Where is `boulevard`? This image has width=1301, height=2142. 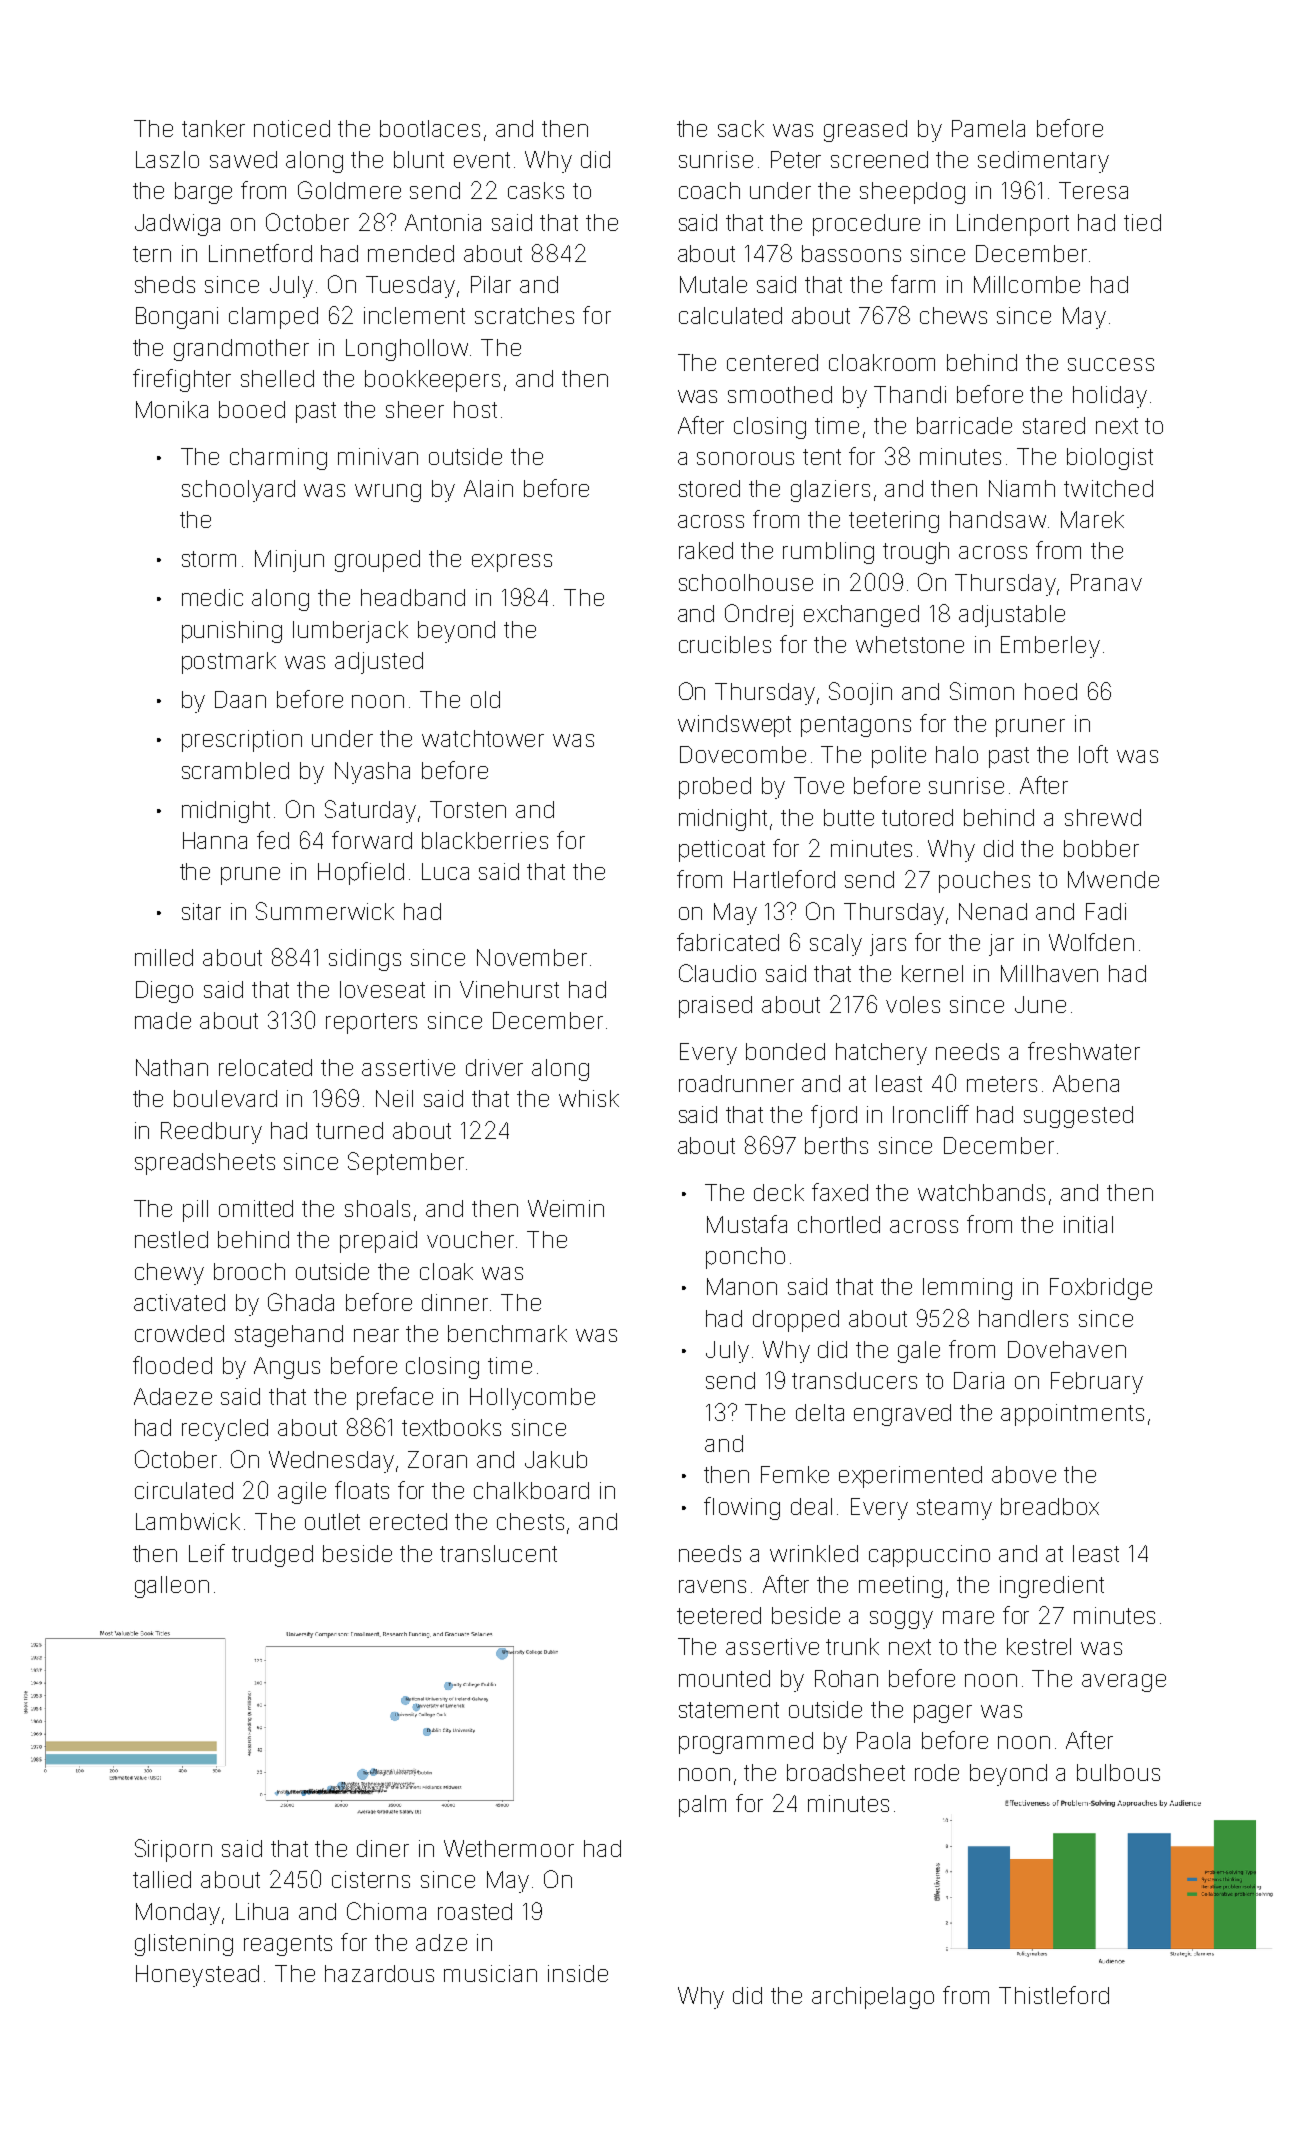
boulevard is located at coordinates (225, 1098).
